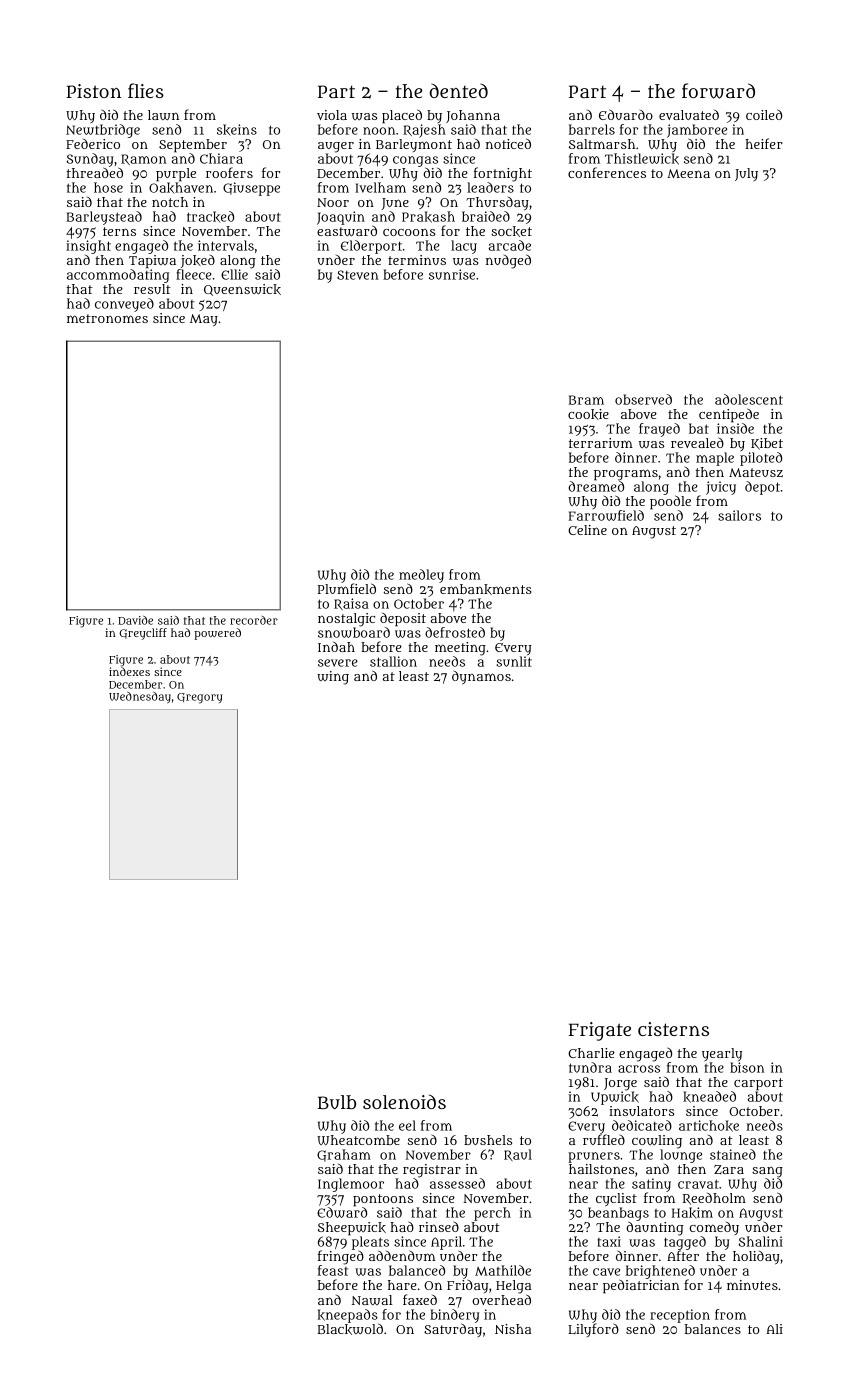  I want to click on Blackwold, so click(350, 1329).
